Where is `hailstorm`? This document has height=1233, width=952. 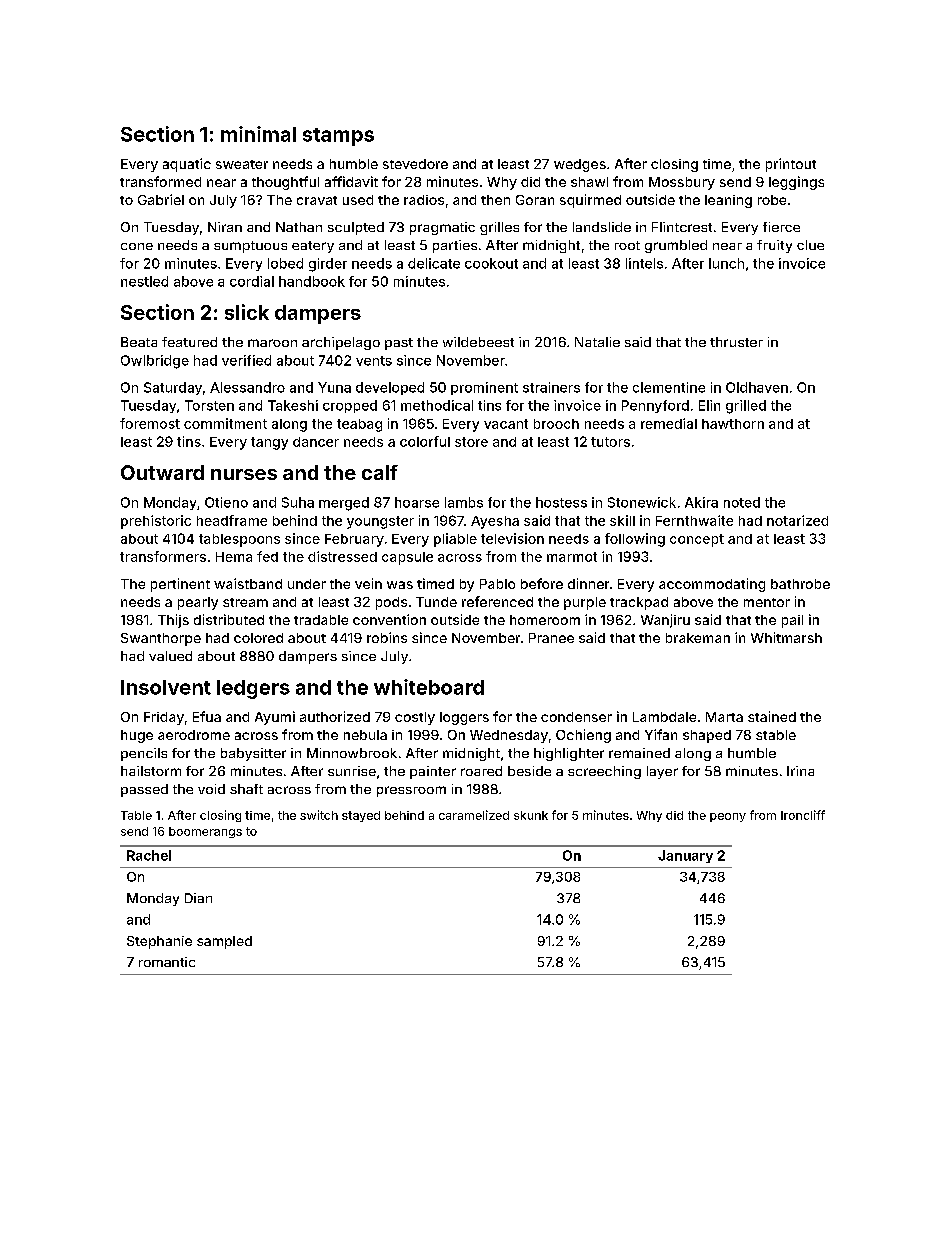 hailstorm is located at coordinates (151, 771).
